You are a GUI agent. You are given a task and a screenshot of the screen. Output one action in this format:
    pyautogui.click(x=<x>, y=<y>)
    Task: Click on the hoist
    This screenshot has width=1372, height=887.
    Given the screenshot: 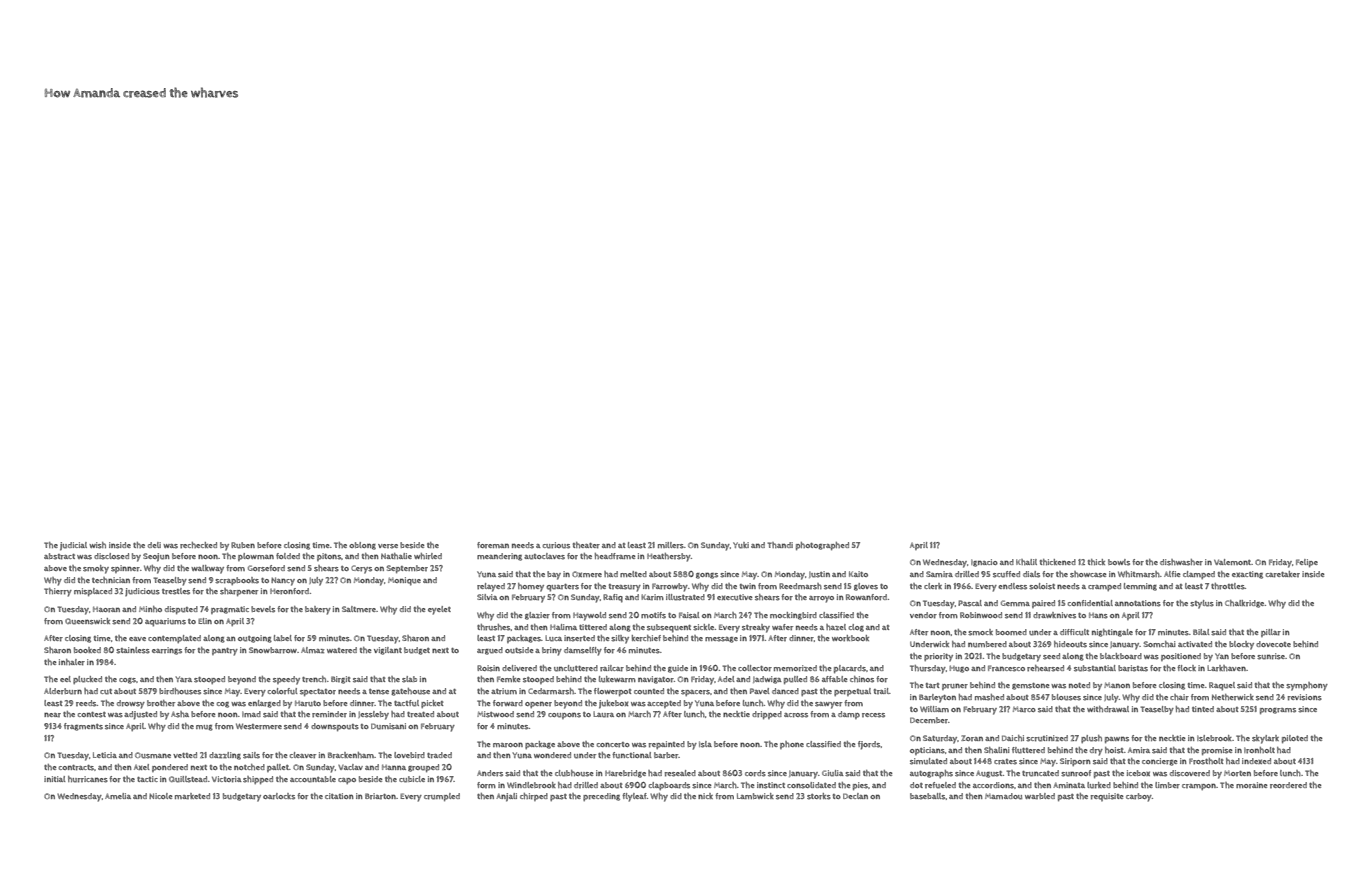 What is the action you would take?
    pyautogui.click(x=1114, y=750)
